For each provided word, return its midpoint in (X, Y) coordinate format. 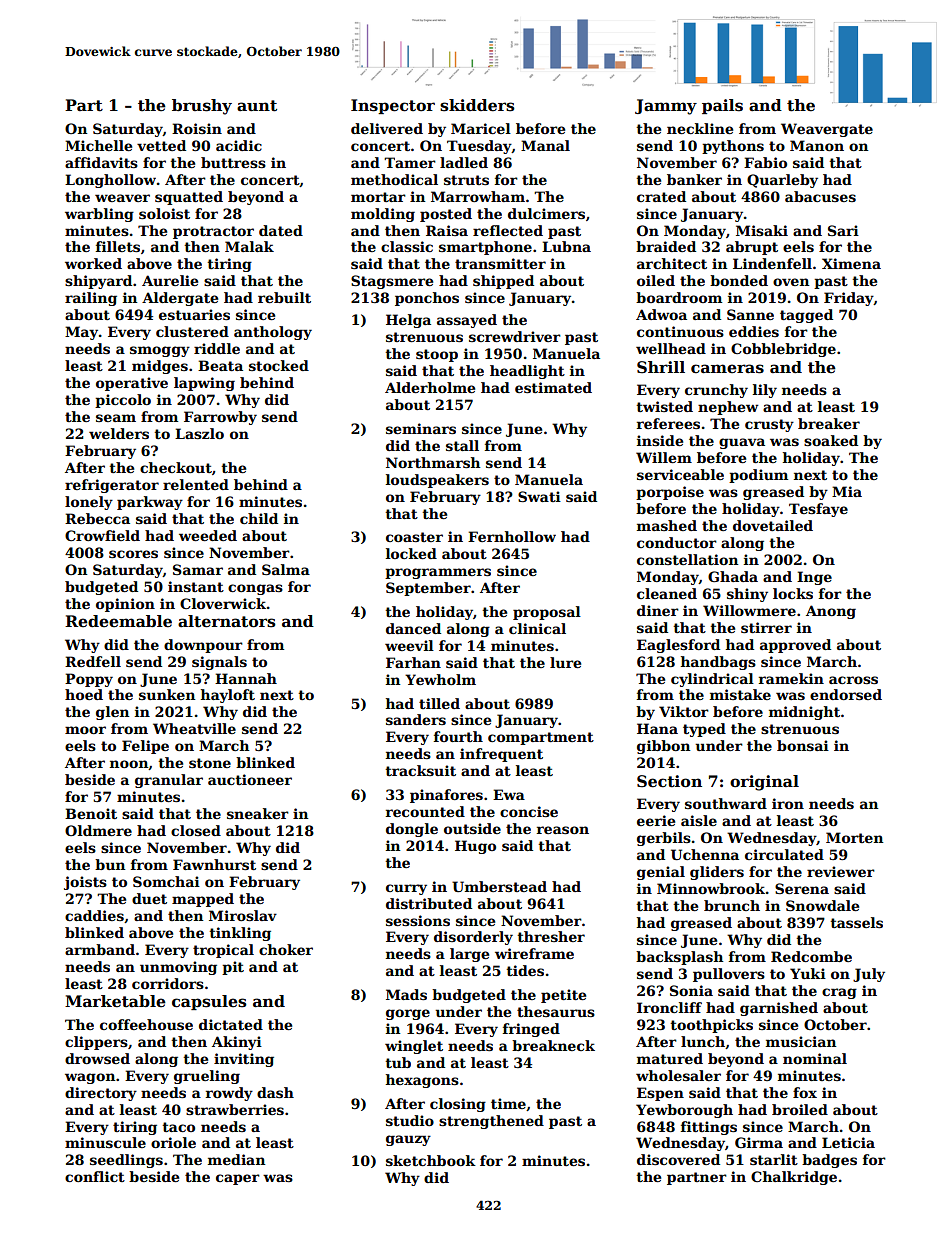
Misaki (762, 230)
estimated (553, 387)
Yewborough (684, 1111)
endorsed (846, 694)
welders (119, 433)
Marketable (115, 1001)
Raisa (447, 230)
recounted (425, 811)
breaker (829, 423)
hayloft (228, 696)
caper (238, 1179)
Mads (406, 994)
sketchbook (431, 1160)
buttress (233, 162)
